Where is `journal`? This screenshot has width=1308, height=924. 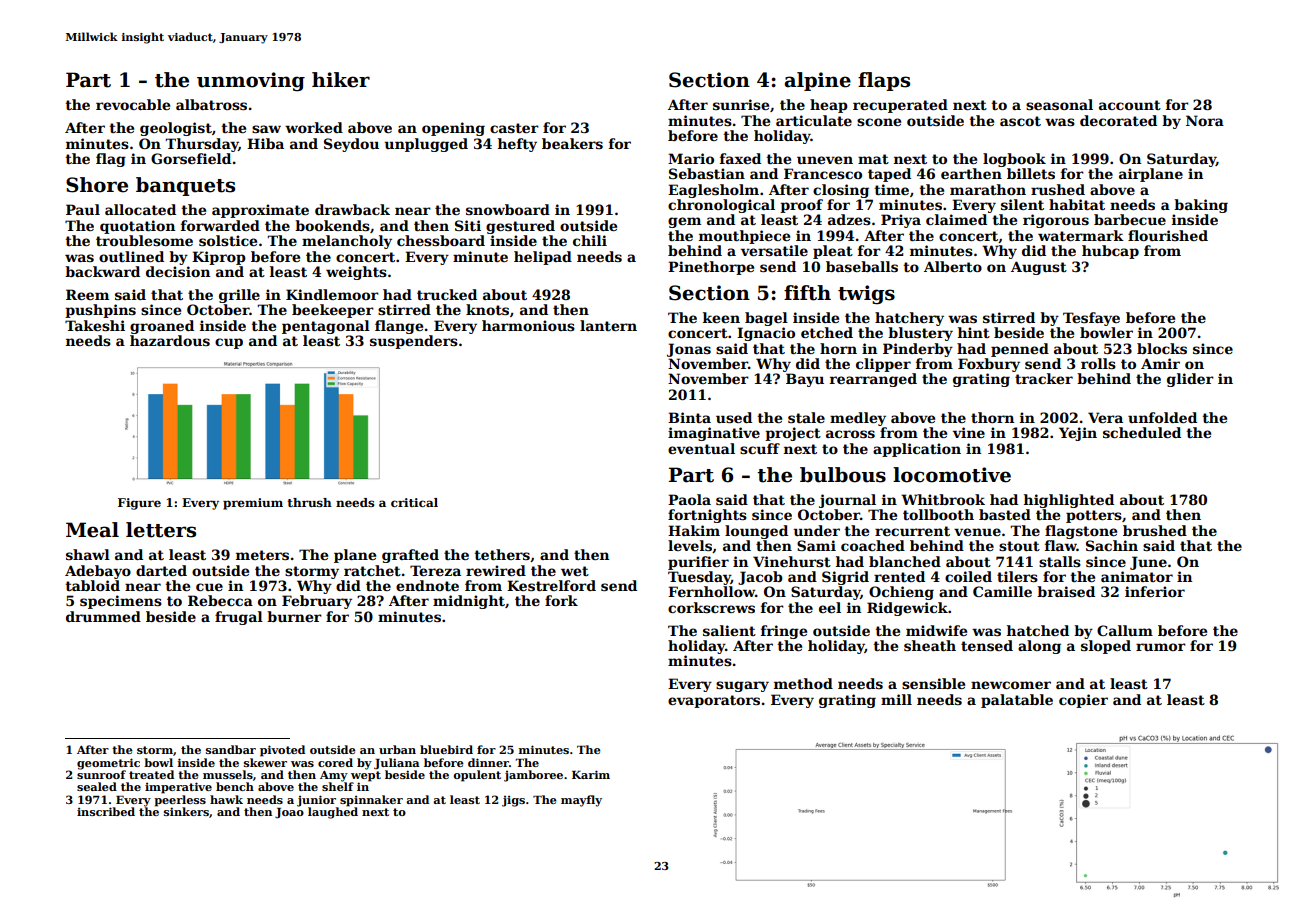
journal is located at coordinates (847, 501).
